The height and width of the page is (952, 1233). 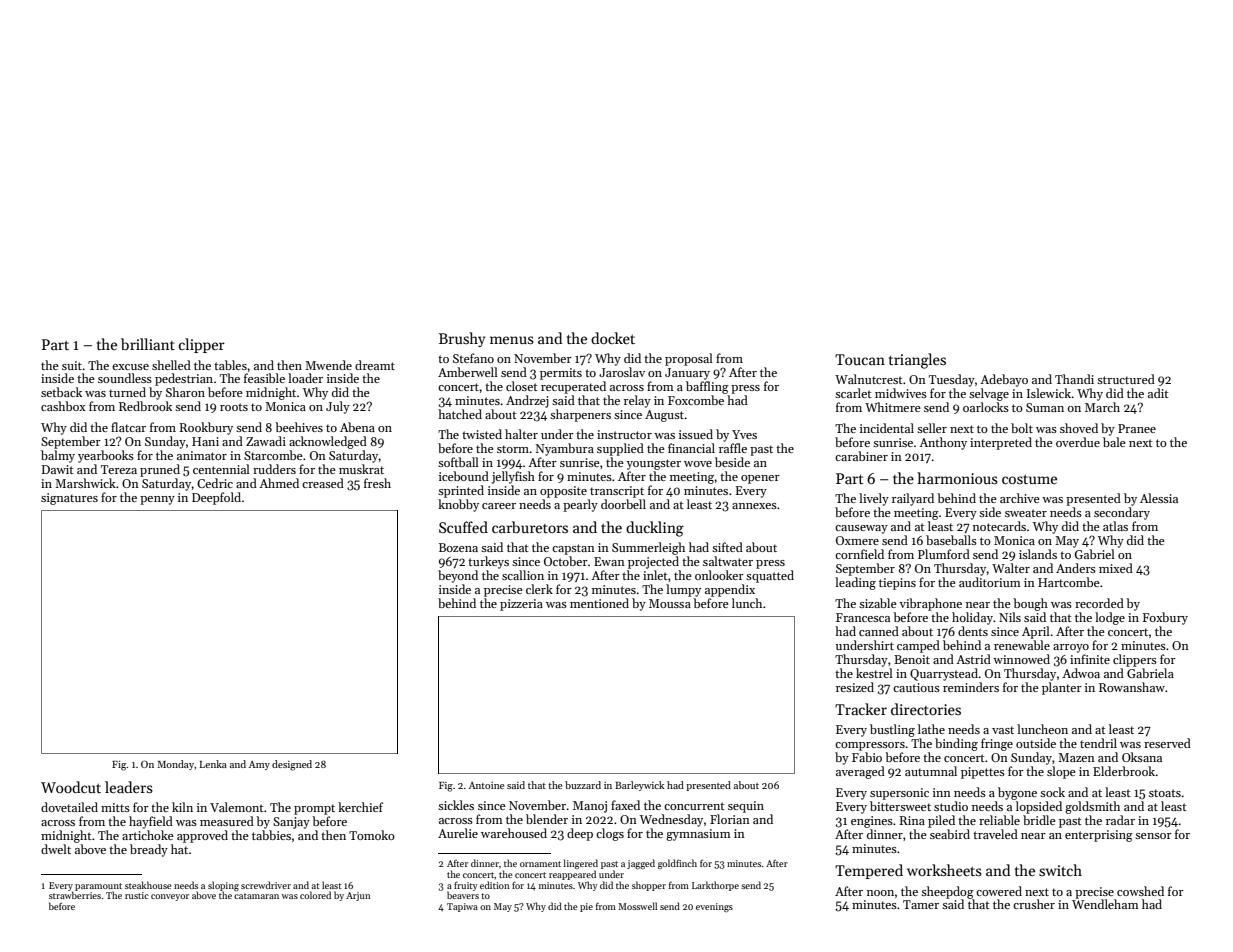 What do you see at coordinates (202, 836) in the page?
I see `approved` at bounding box center [202, 836].
